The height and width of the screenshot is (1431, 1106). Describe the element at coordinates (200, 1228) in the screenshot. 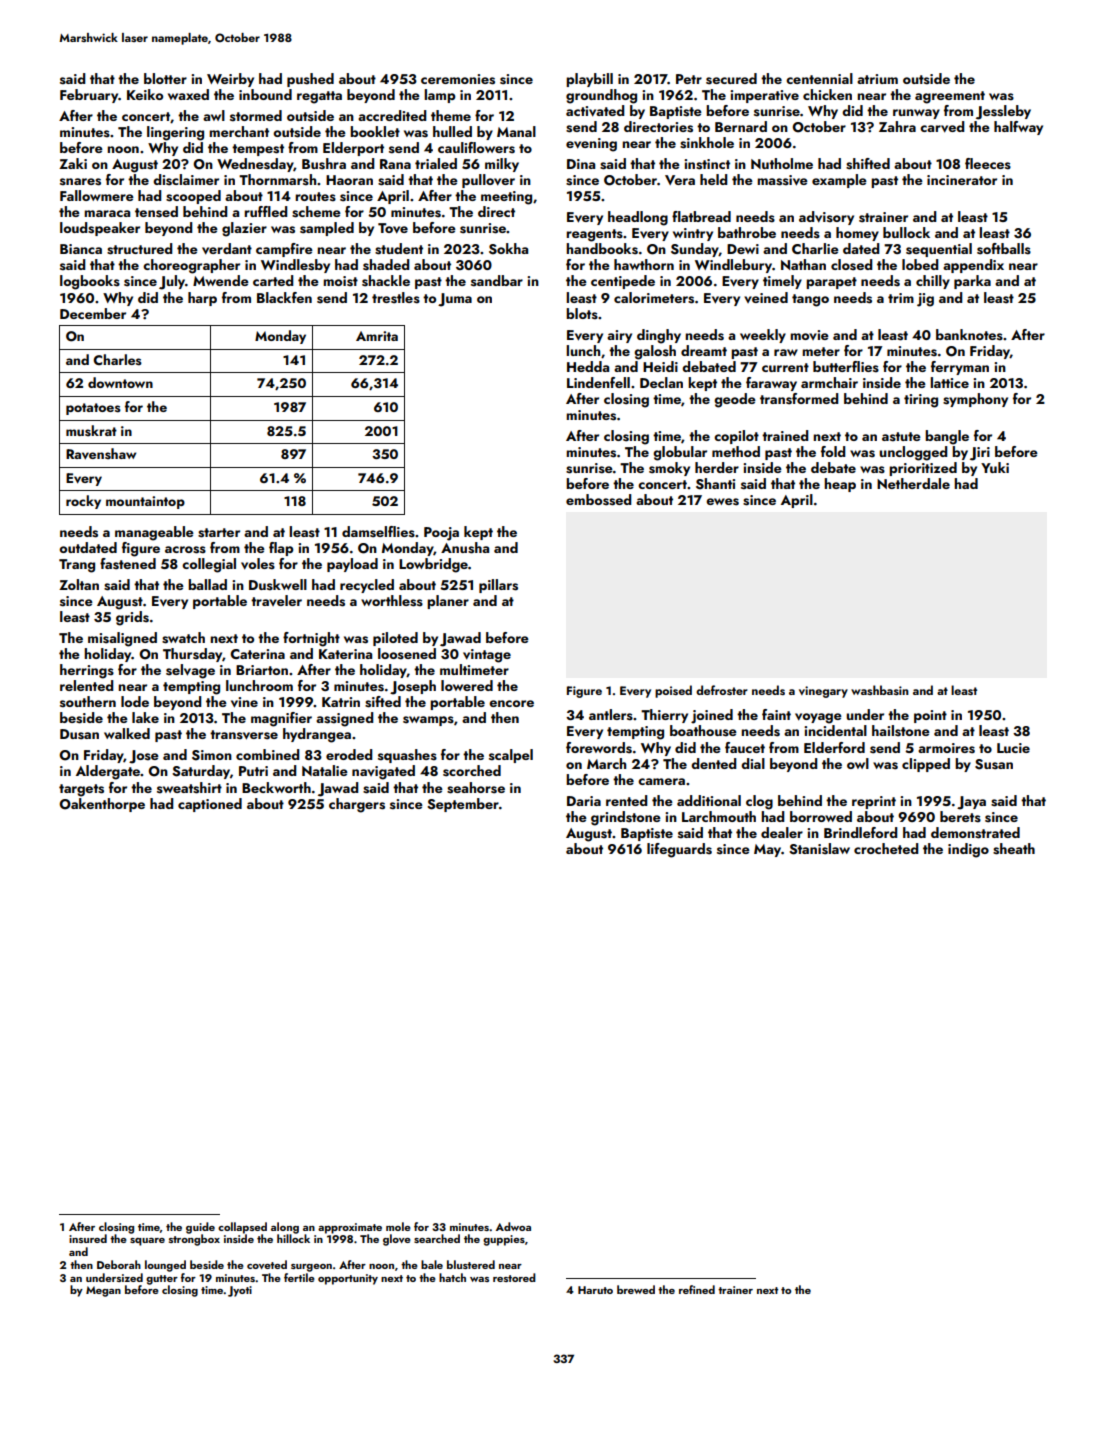

I see `guide` at that location.
